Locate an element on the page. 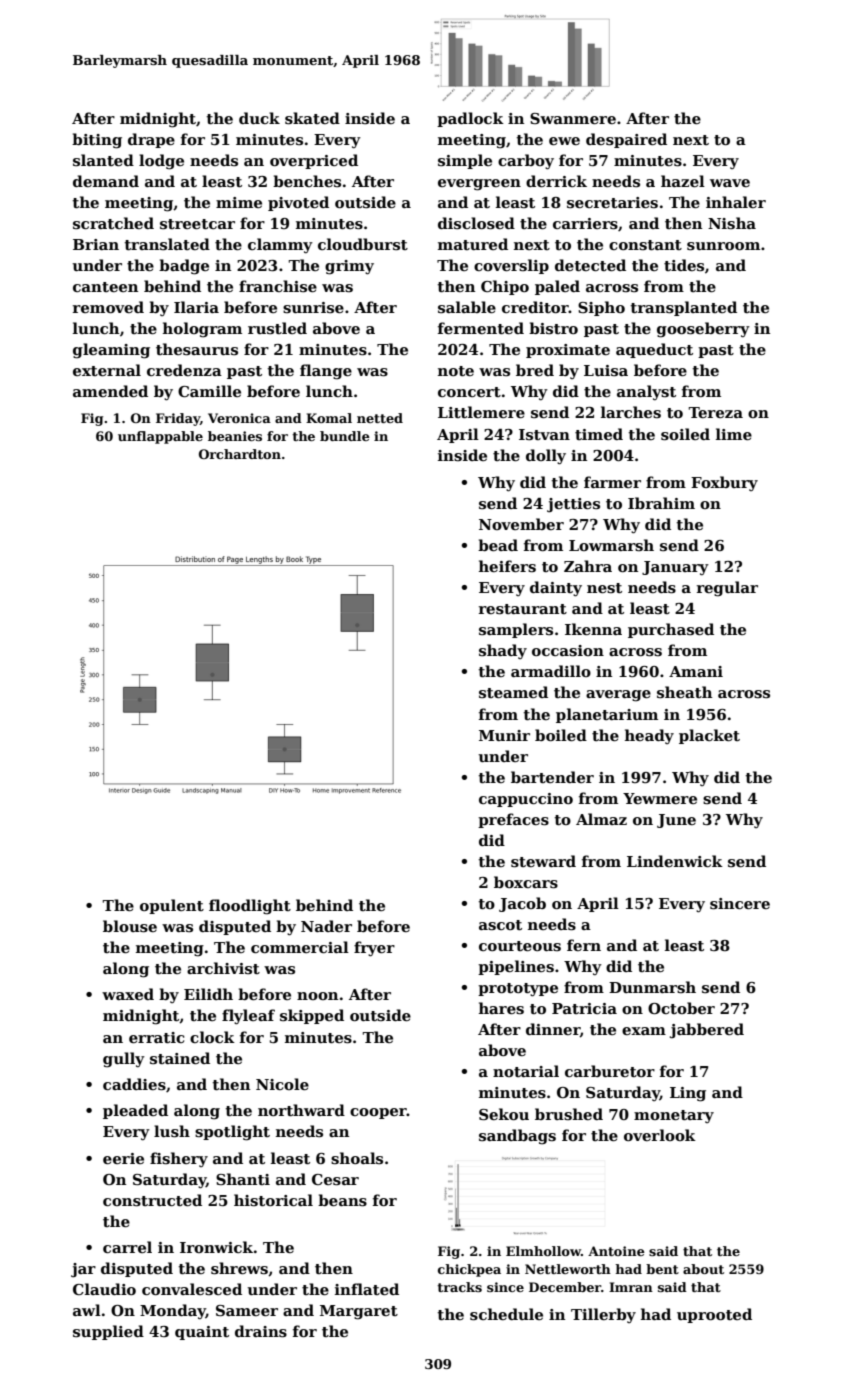 The width and height of the page is (849, 1400). tides is located at coordinates (684, 265).
